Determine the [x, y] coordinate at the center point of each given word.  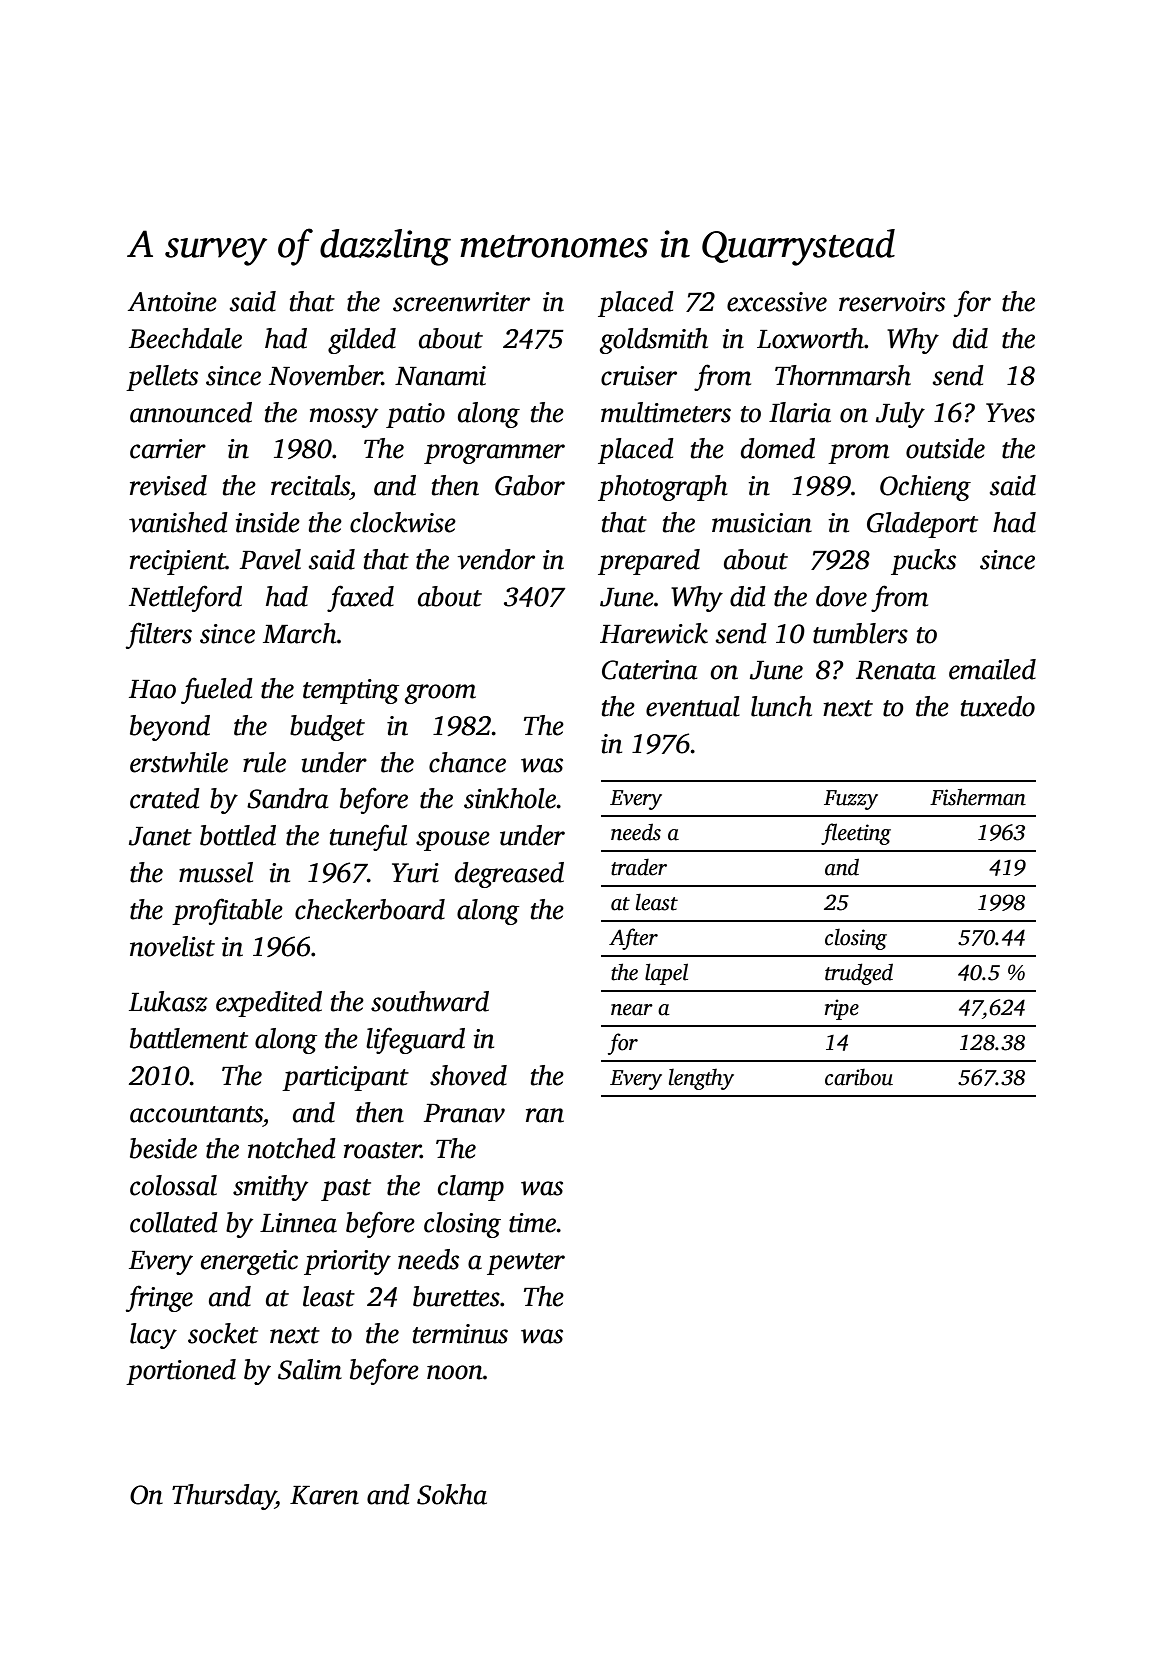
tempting [351, 691]
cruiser [639, 376]
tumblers [860, 633]
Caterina [649, 670]
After [633, 939]
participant [345, 1078]
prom [858, 454]
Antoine [172, 302]
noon [455, 1372]
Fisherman [978, 797]
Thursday [224, 1497]
